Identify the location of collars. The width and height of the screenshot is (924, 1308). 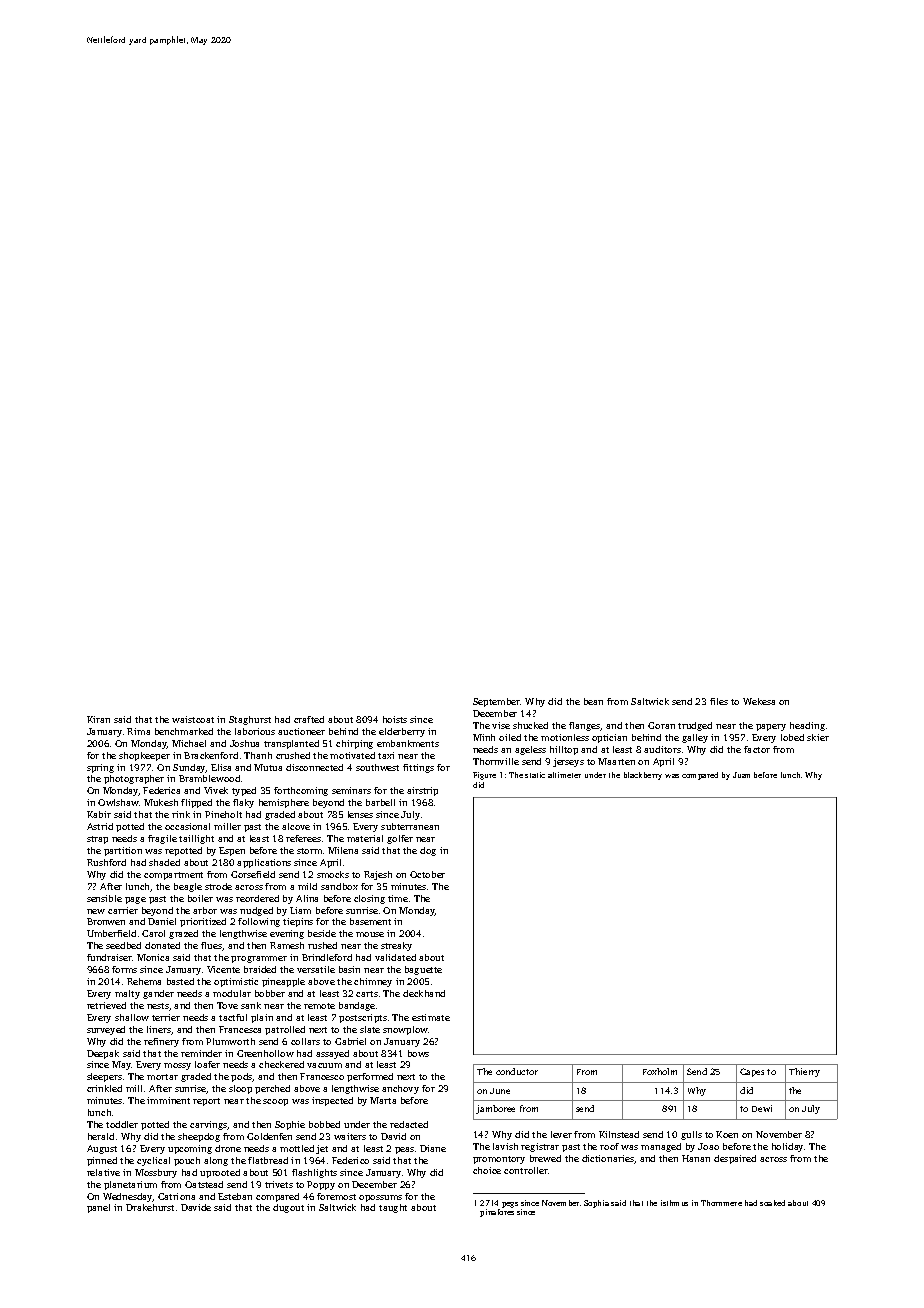
(305, 1041).
